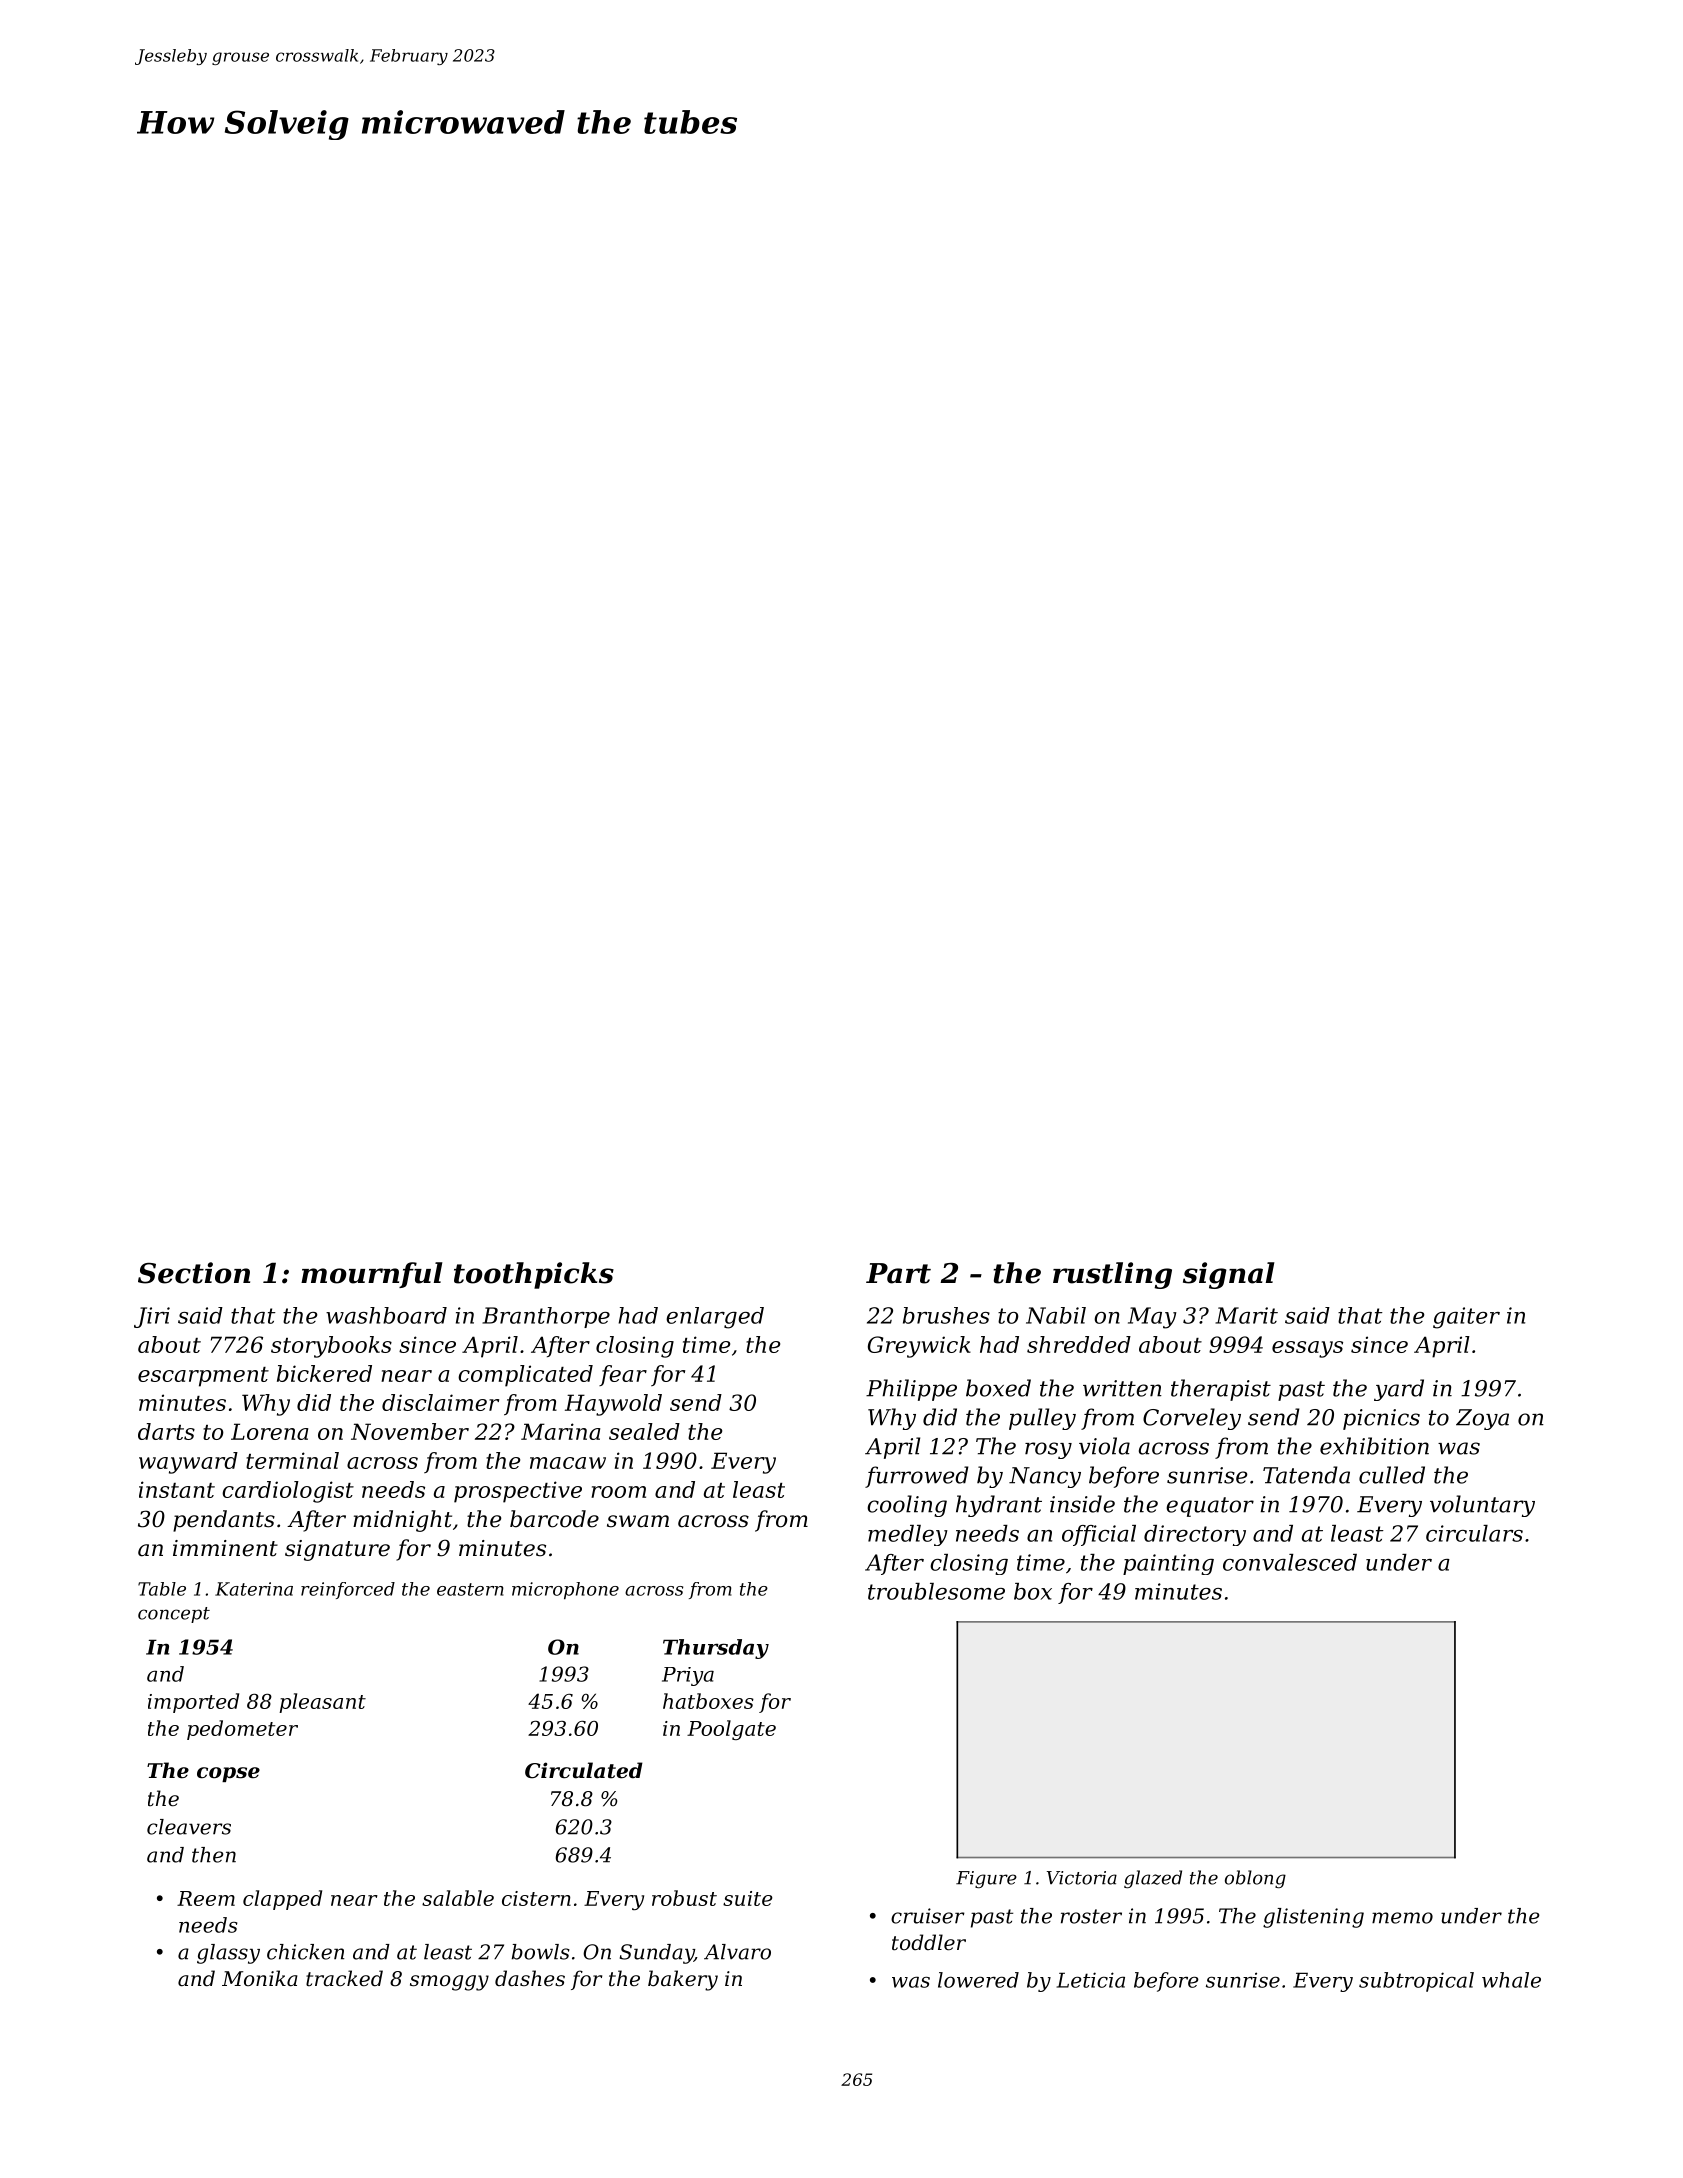 The height and width of the screenshot is (2178, 1683). Describe the element at coordinates (242, 1730) in the screenshot. I see `pedometer` at that location.
